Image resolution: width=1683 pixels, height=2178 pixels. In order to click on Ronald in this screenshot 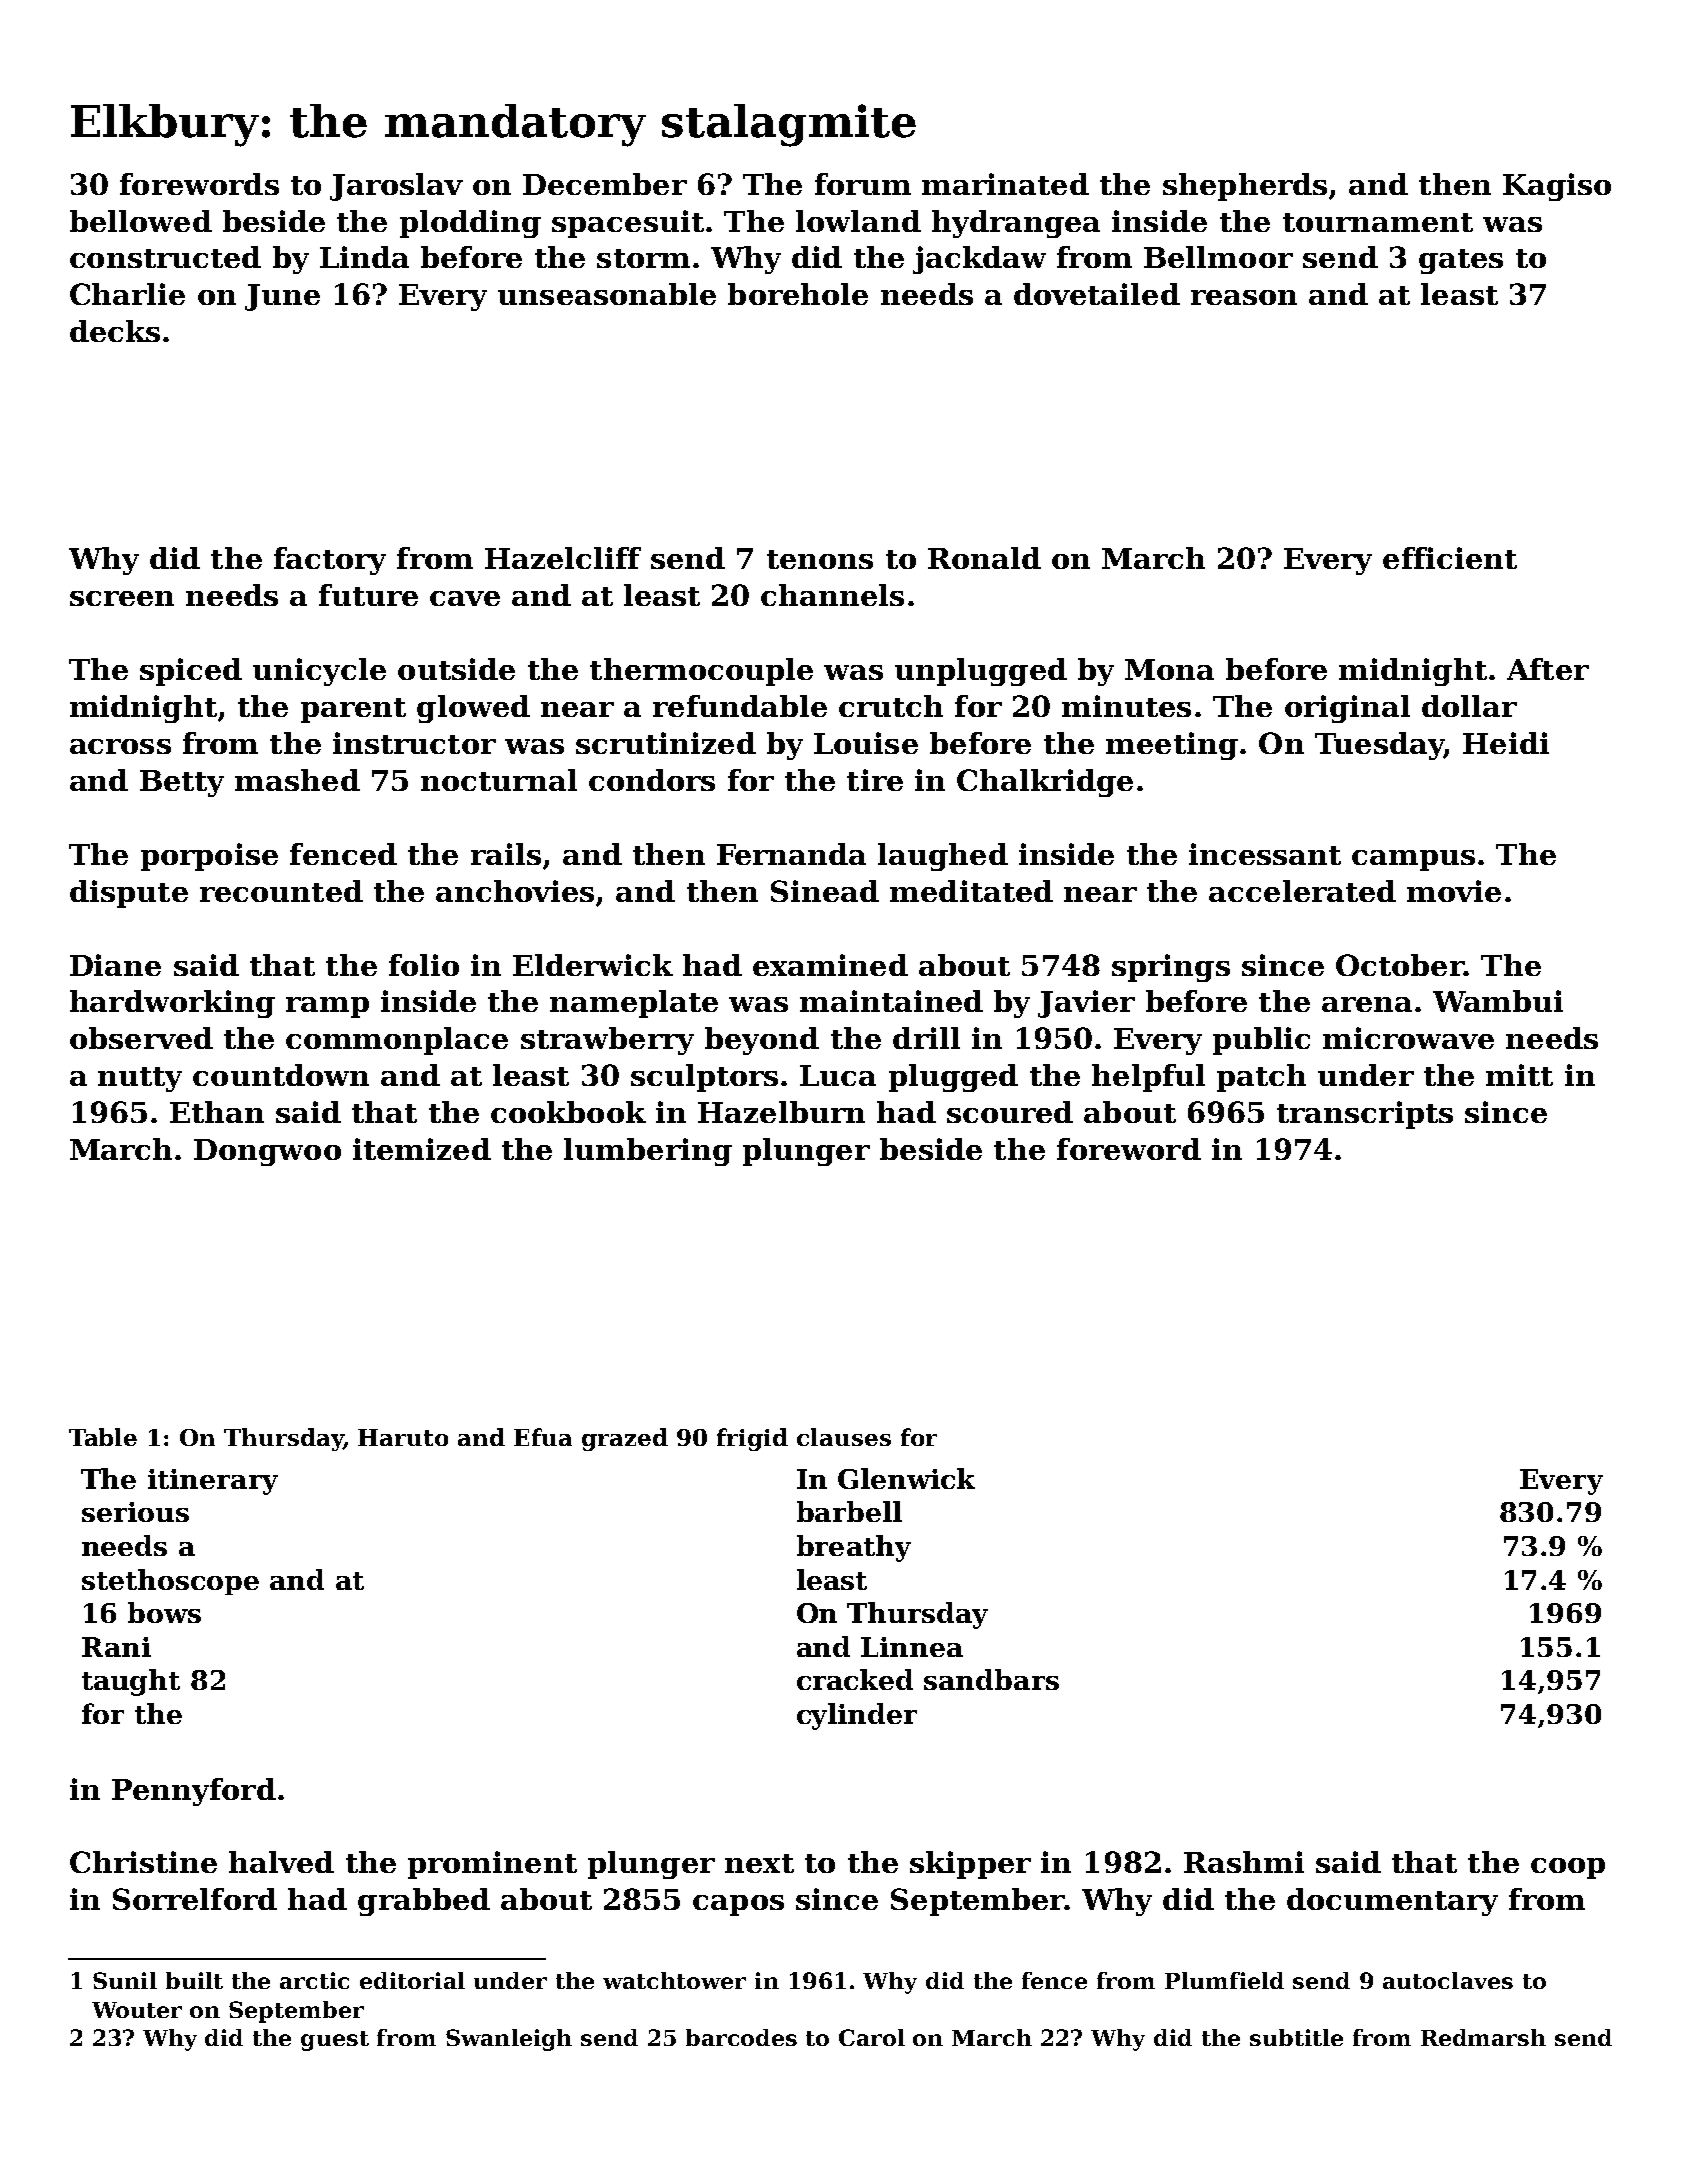, I will do `click(984, 558)`.
